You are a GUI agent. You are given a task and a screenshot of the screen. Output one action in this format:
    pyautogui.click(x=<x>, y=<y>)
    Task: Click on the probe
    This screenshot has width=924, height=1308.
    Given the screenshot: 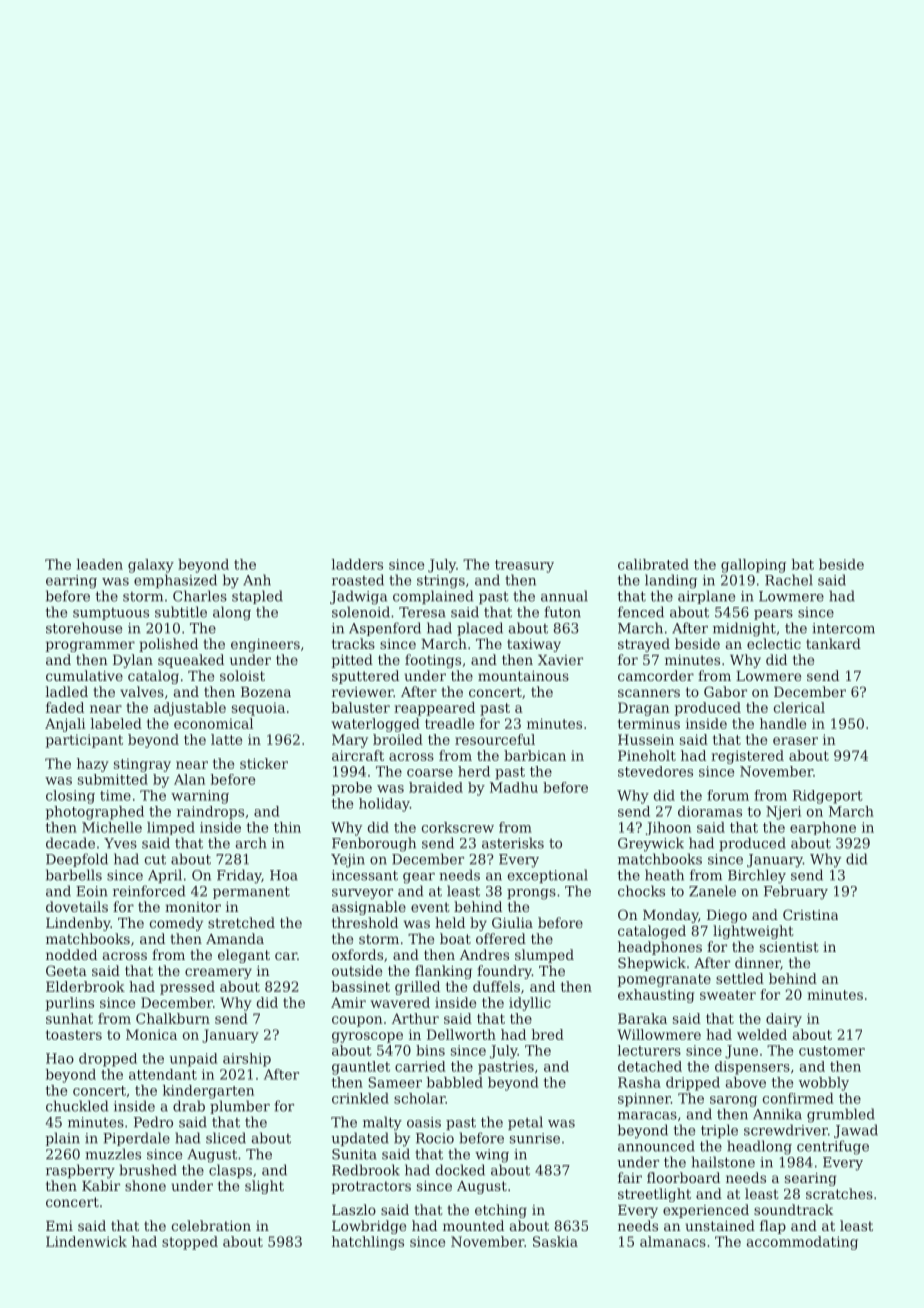 What is the action you would take?
    pyautogui.click(x=352, y=789)
